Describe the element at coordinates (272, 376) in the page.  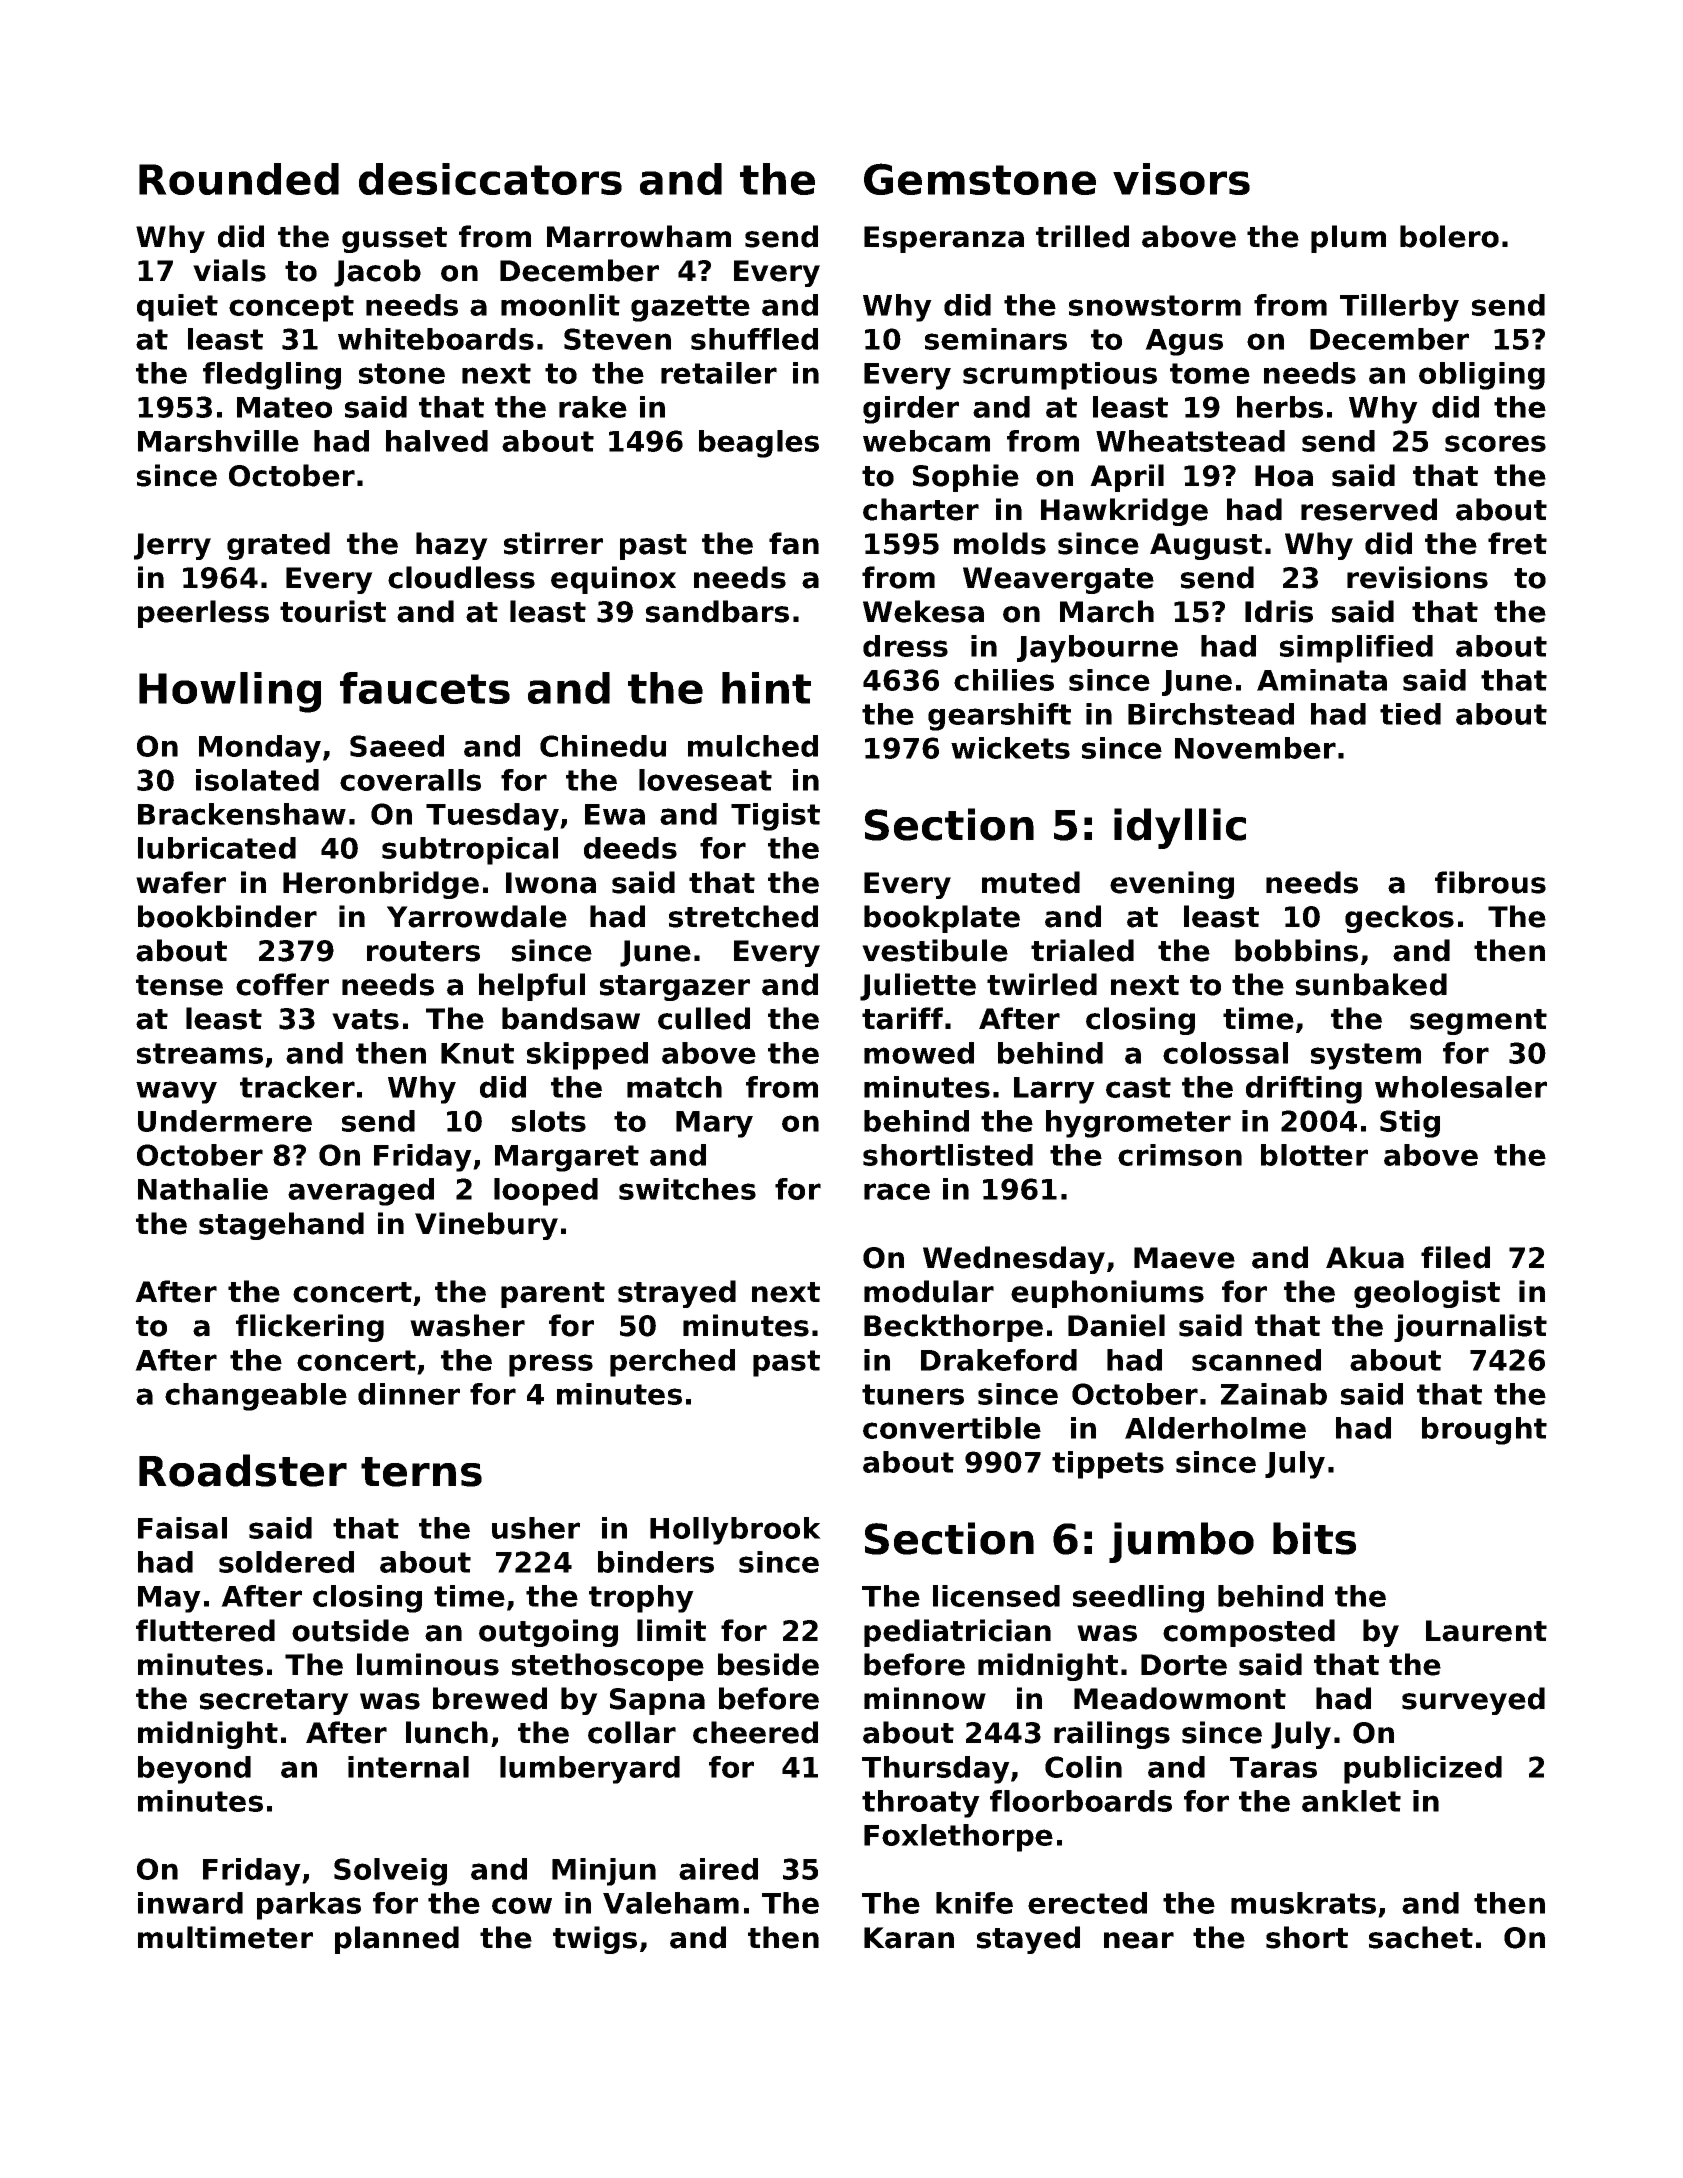
I see `fledgling` at that location.
